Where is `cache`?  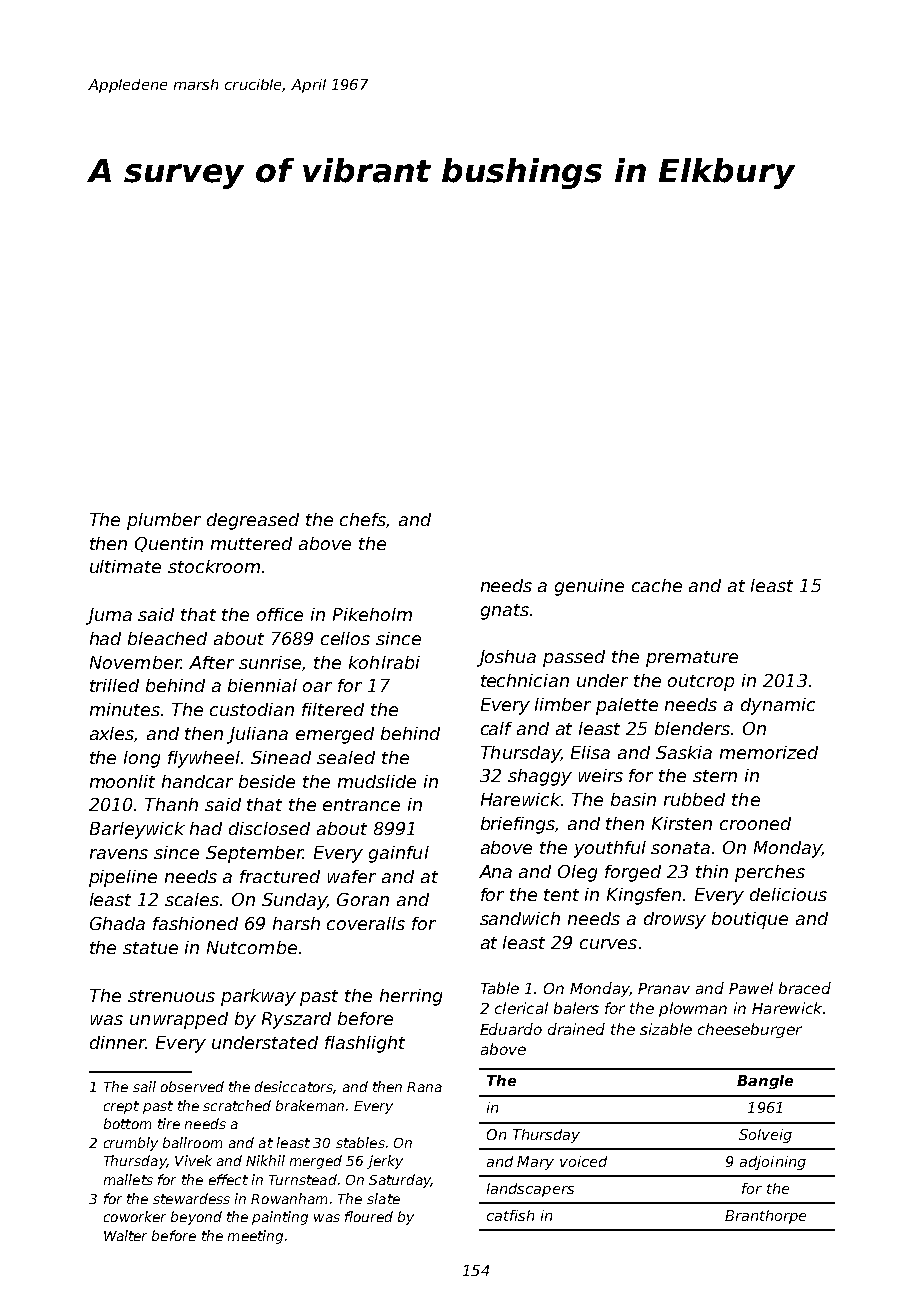
cache is located at coordinates (657, 585).
